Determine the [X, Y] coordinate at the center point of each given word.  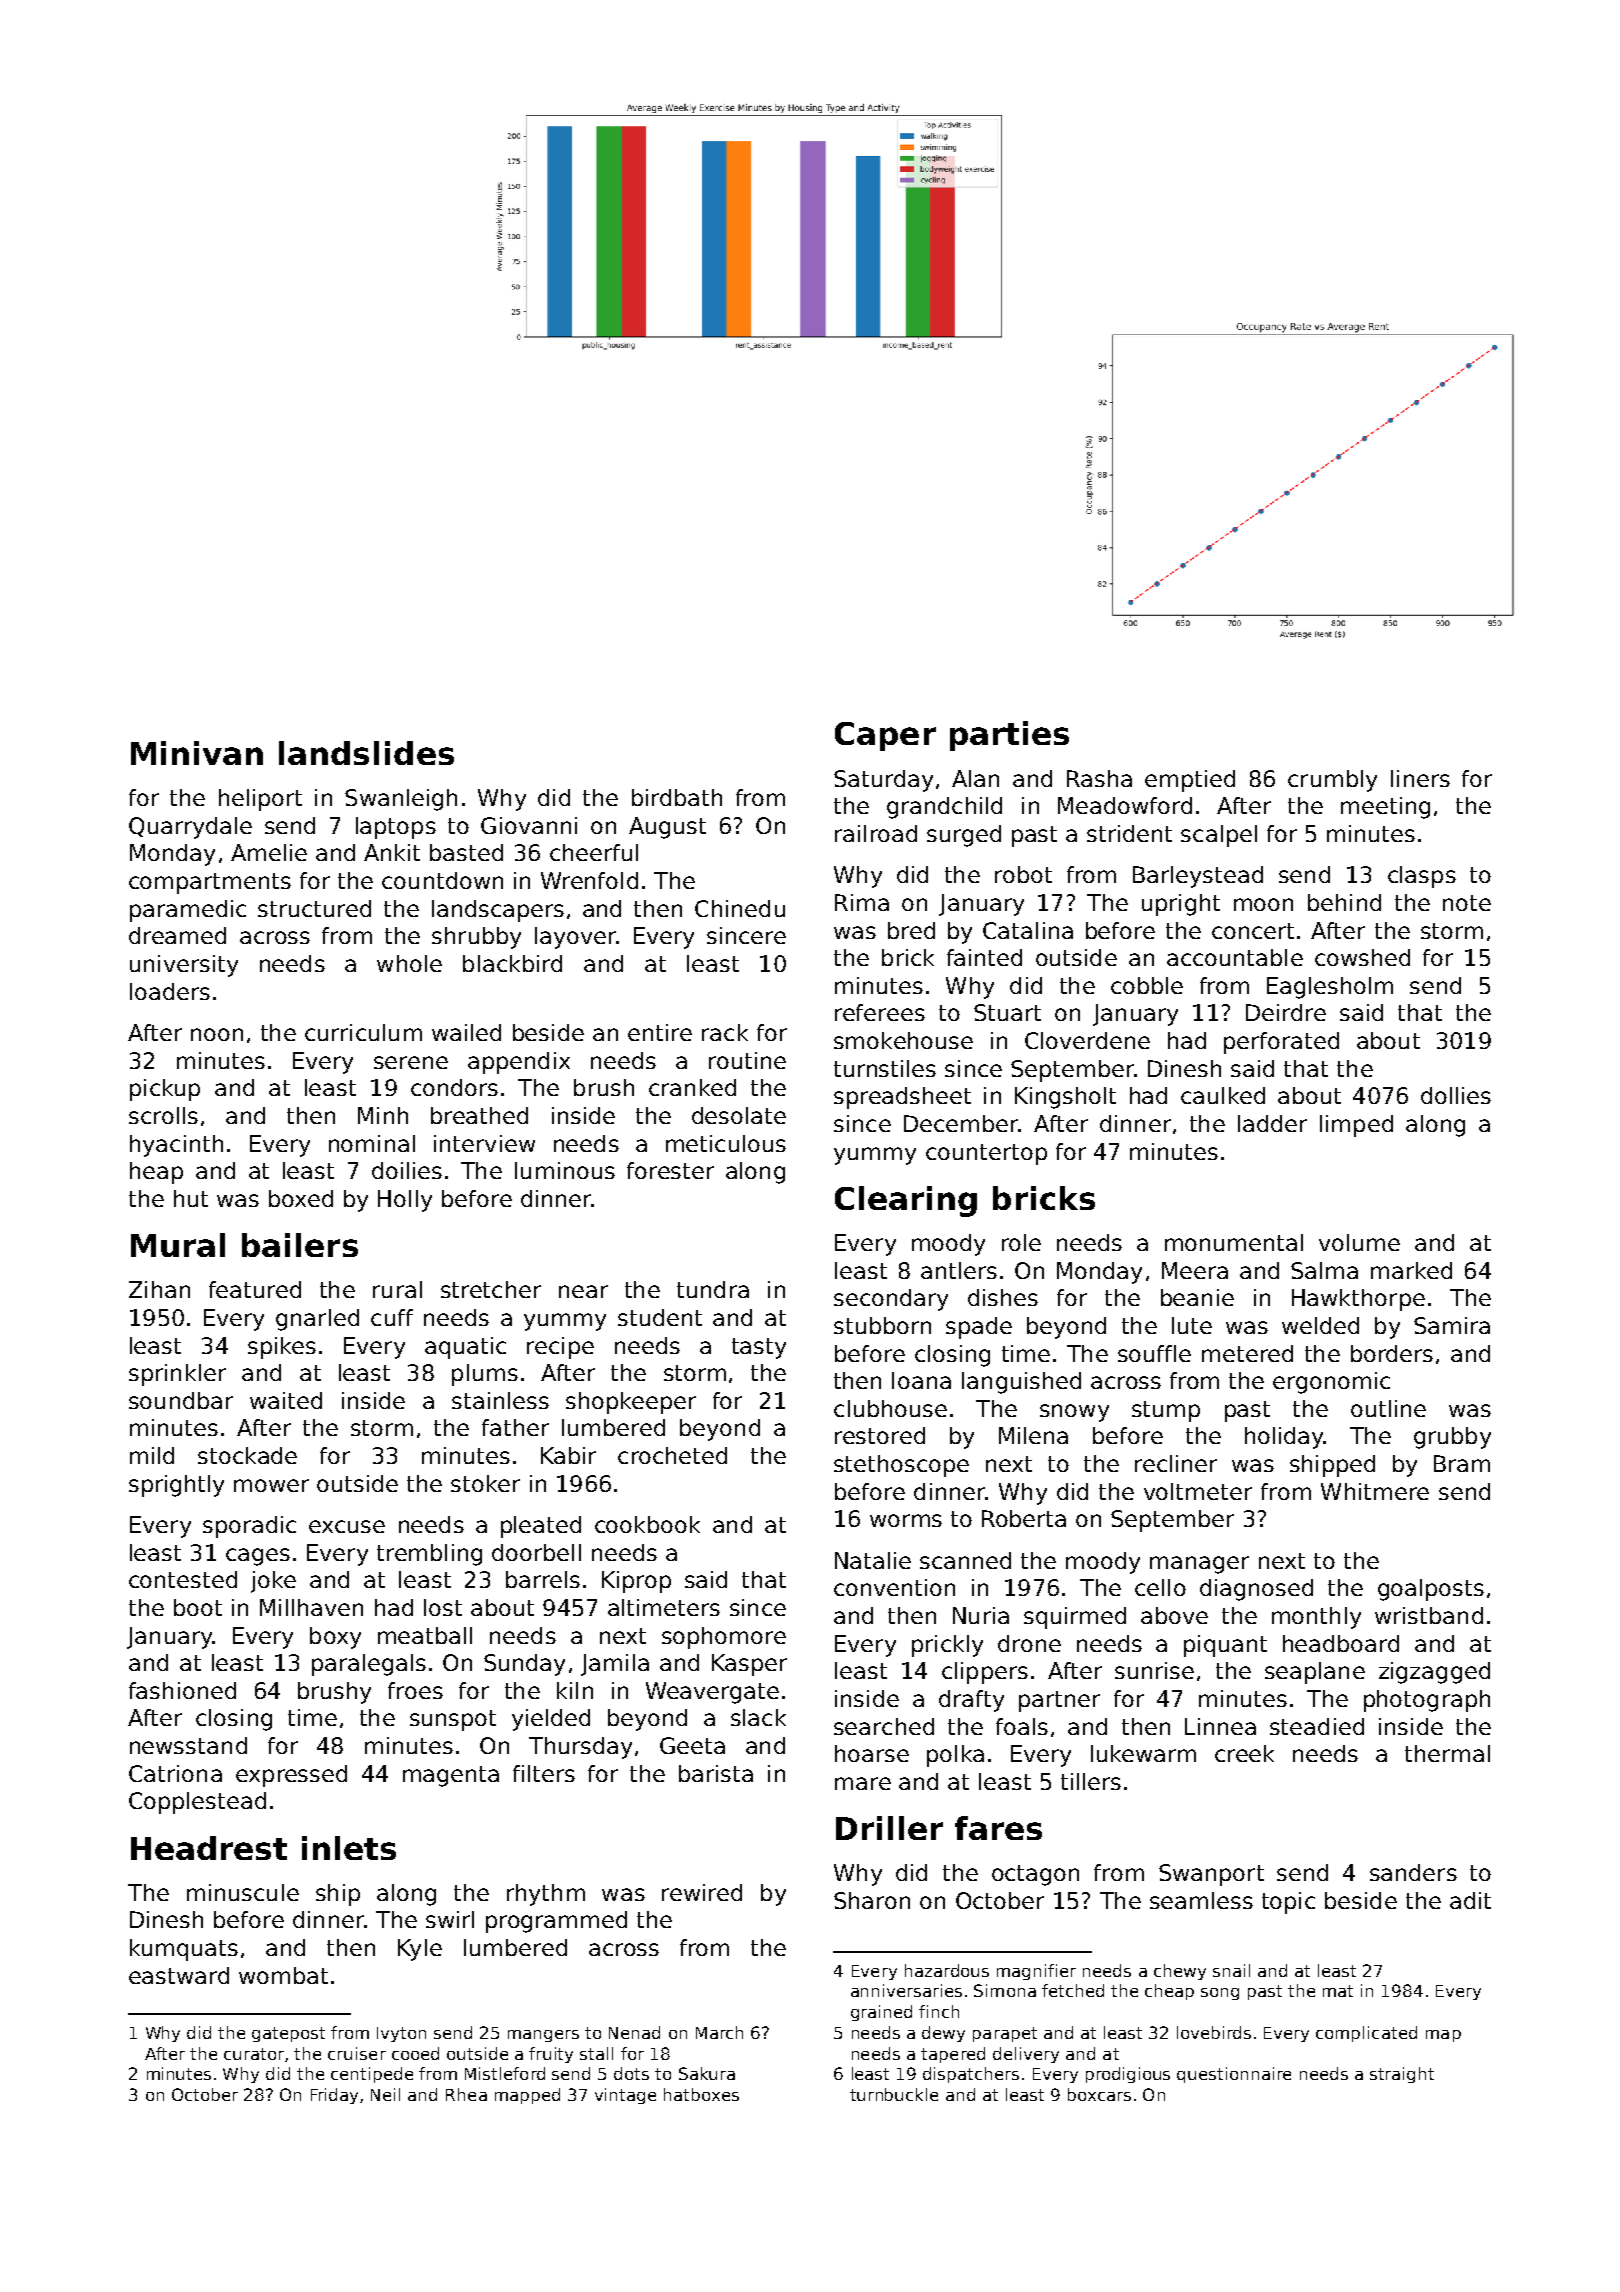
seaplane [1315, 1673]
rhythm [546, 1895]
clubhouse [890, 1408]
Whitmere [1375, 1491]
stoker [485, 1483]
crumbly [1332, 781]
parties [1009, 736]
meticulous [726, 1143]
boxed [301, 1198]
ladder [1272, 1123]
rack [725, 1032]
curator [254, 2054]
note [1467, 903]
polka [955, 1756]
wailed [466, 1032]
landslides [366, 753]
